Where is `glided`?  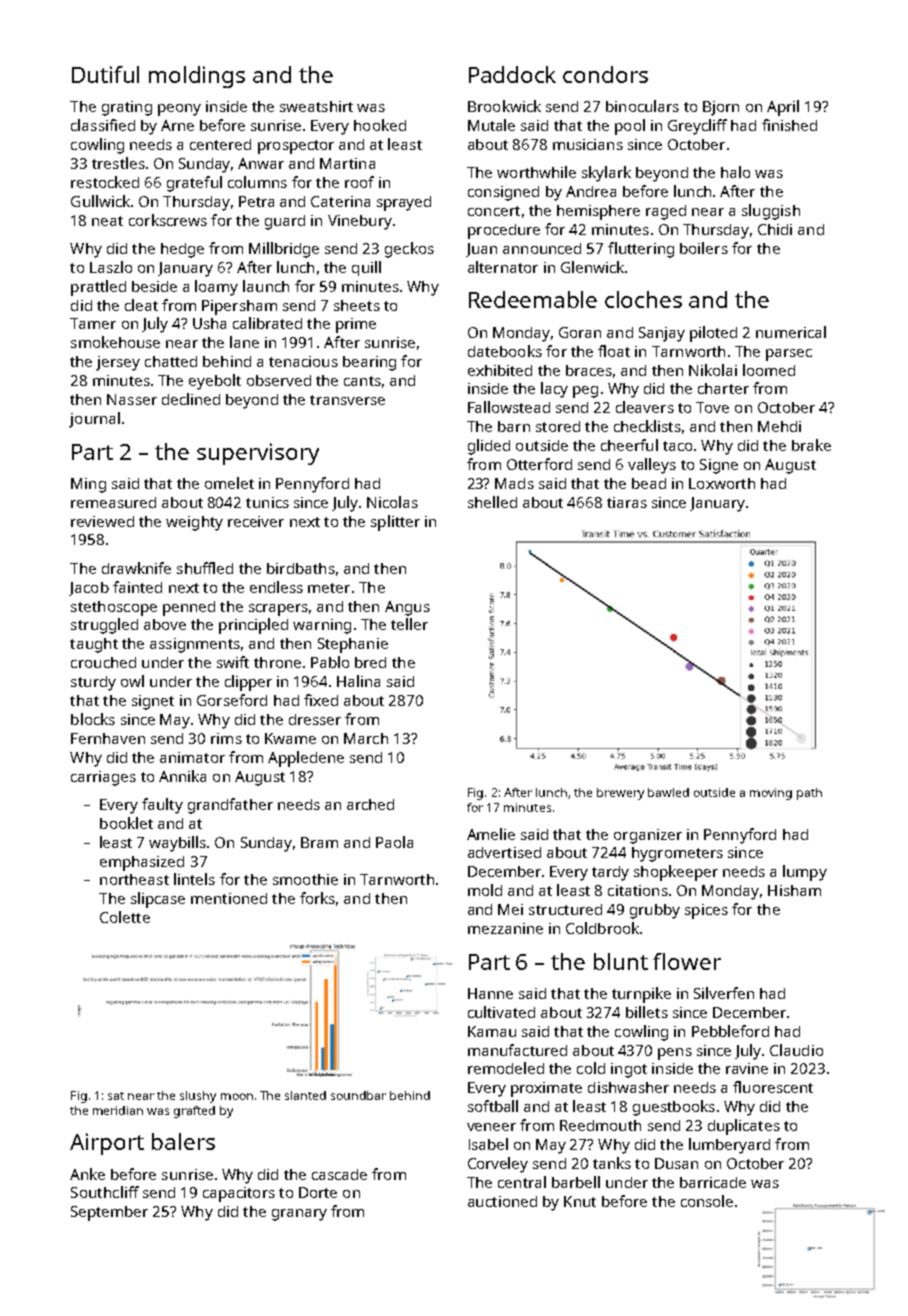
glided is located at coordinates (489, 447).
